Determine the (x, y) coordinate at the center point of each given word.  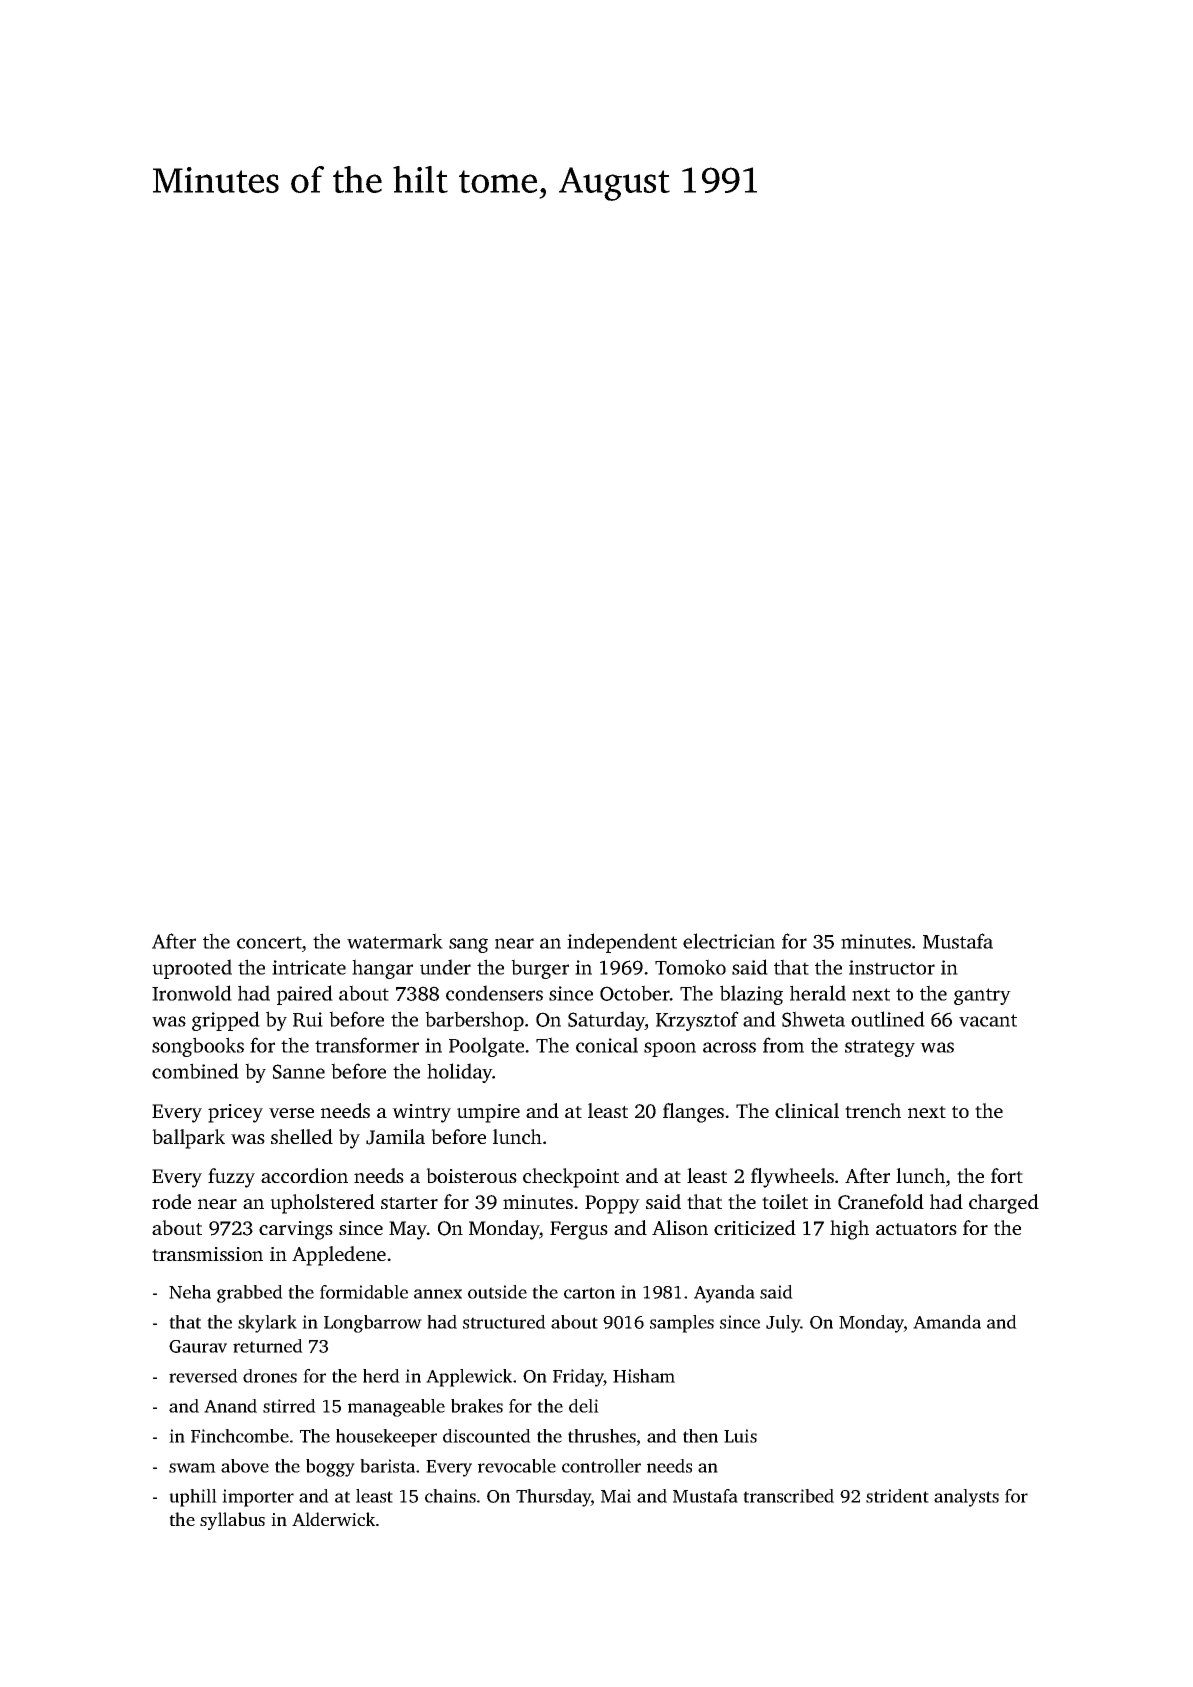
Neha (190, 1292)
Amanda (947, 1322)
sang (468, 945)
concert (269, 942)
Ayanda (724, 1294)
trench (873, 1110)
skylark (267, 1324)
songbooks (198, 1047)
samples (682, 1324)
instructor (892, 967)
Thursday (553, 1498)
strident (897, 1496)
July (783, 1324)
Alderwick (333, 1519)
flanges (693, 1113)
